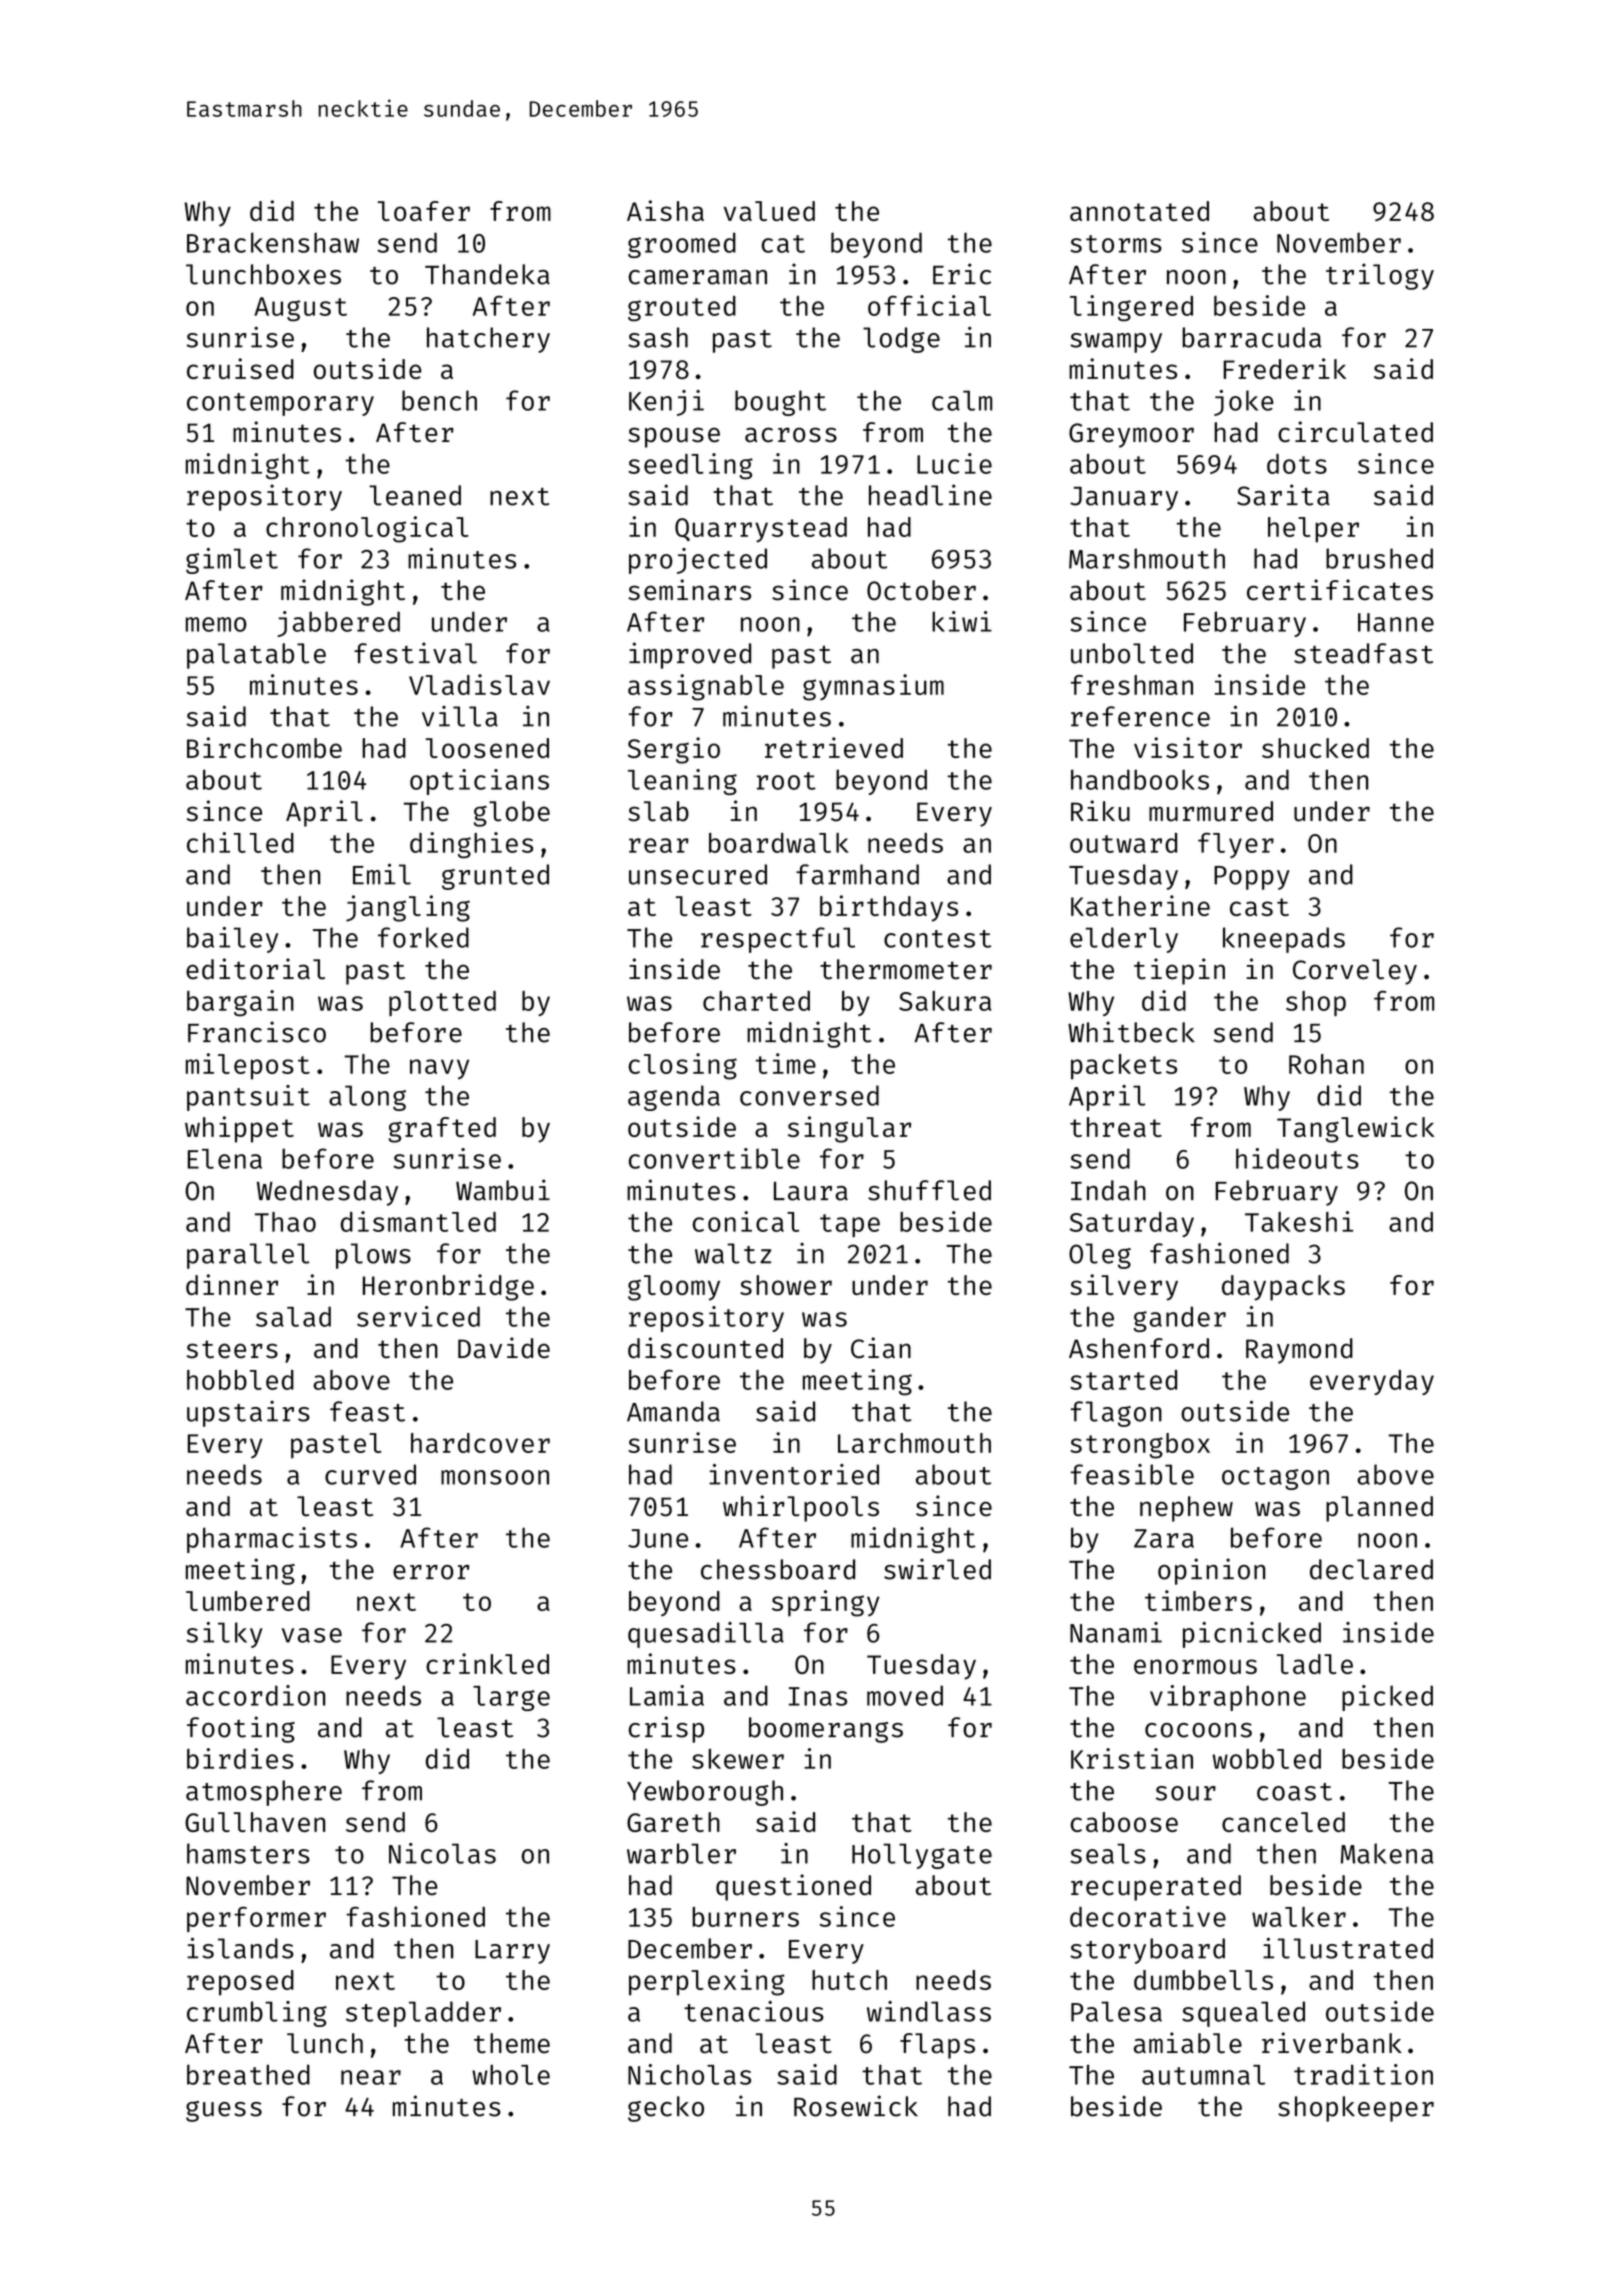  What do you see at coordinates (674, 1288) in the screenshot?
I see `gloomy` at bounding box center [674, 1288].
